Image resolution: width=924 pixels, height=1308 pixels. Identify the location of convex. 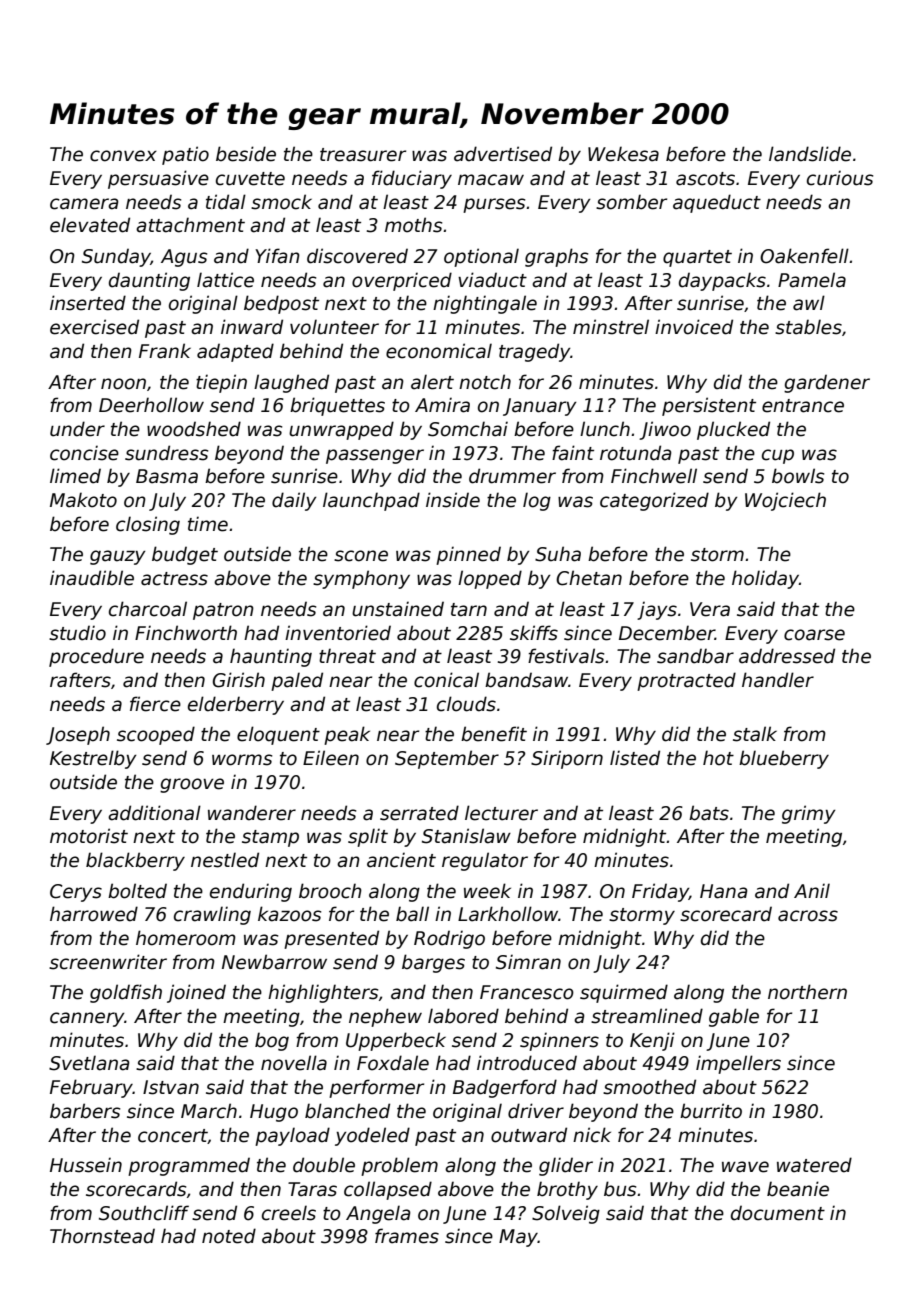
(123, 156).
